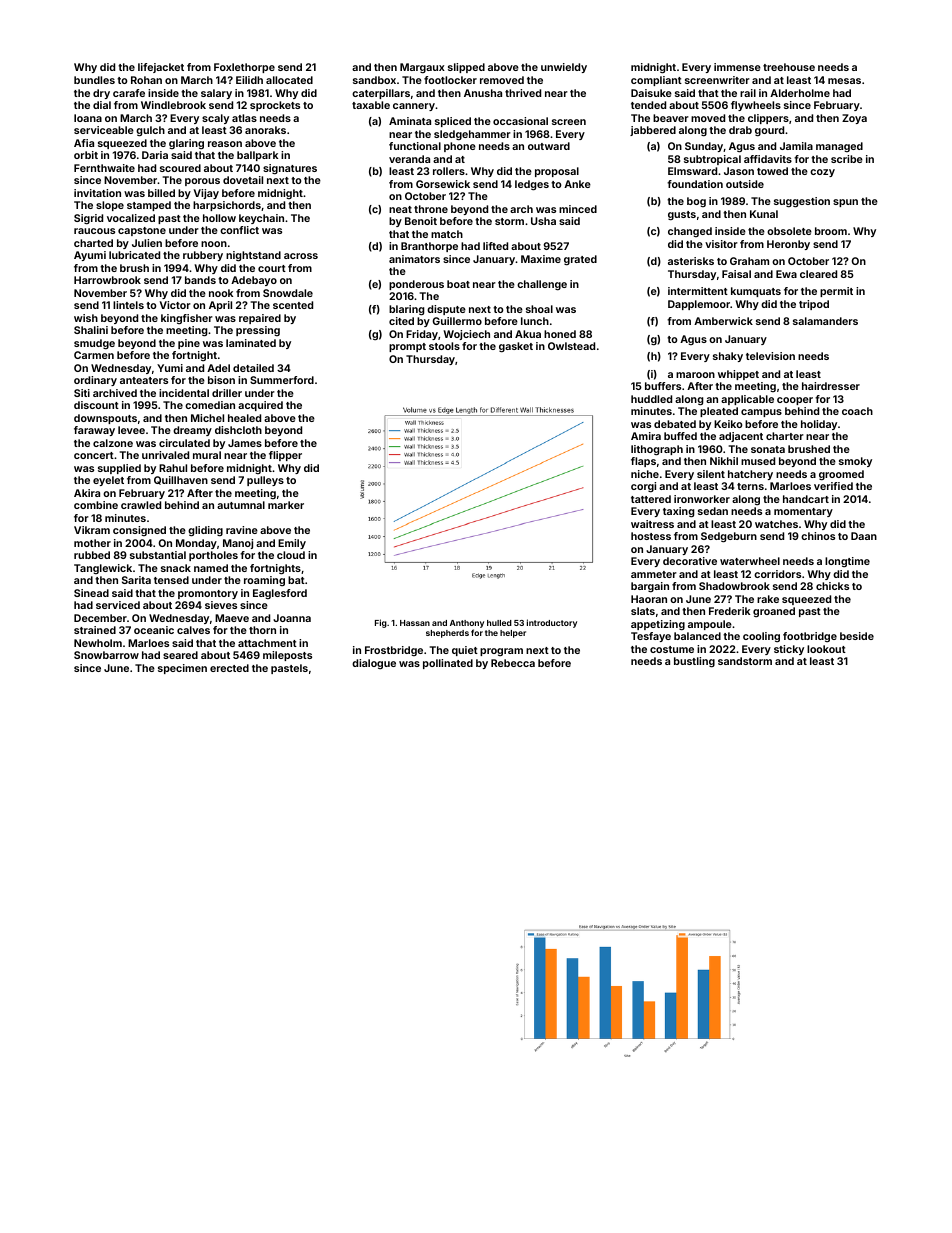 This document has height=1233, width=952. Describe the element at coordinates (656, 81) in the document. I see `compliant` at that location.
